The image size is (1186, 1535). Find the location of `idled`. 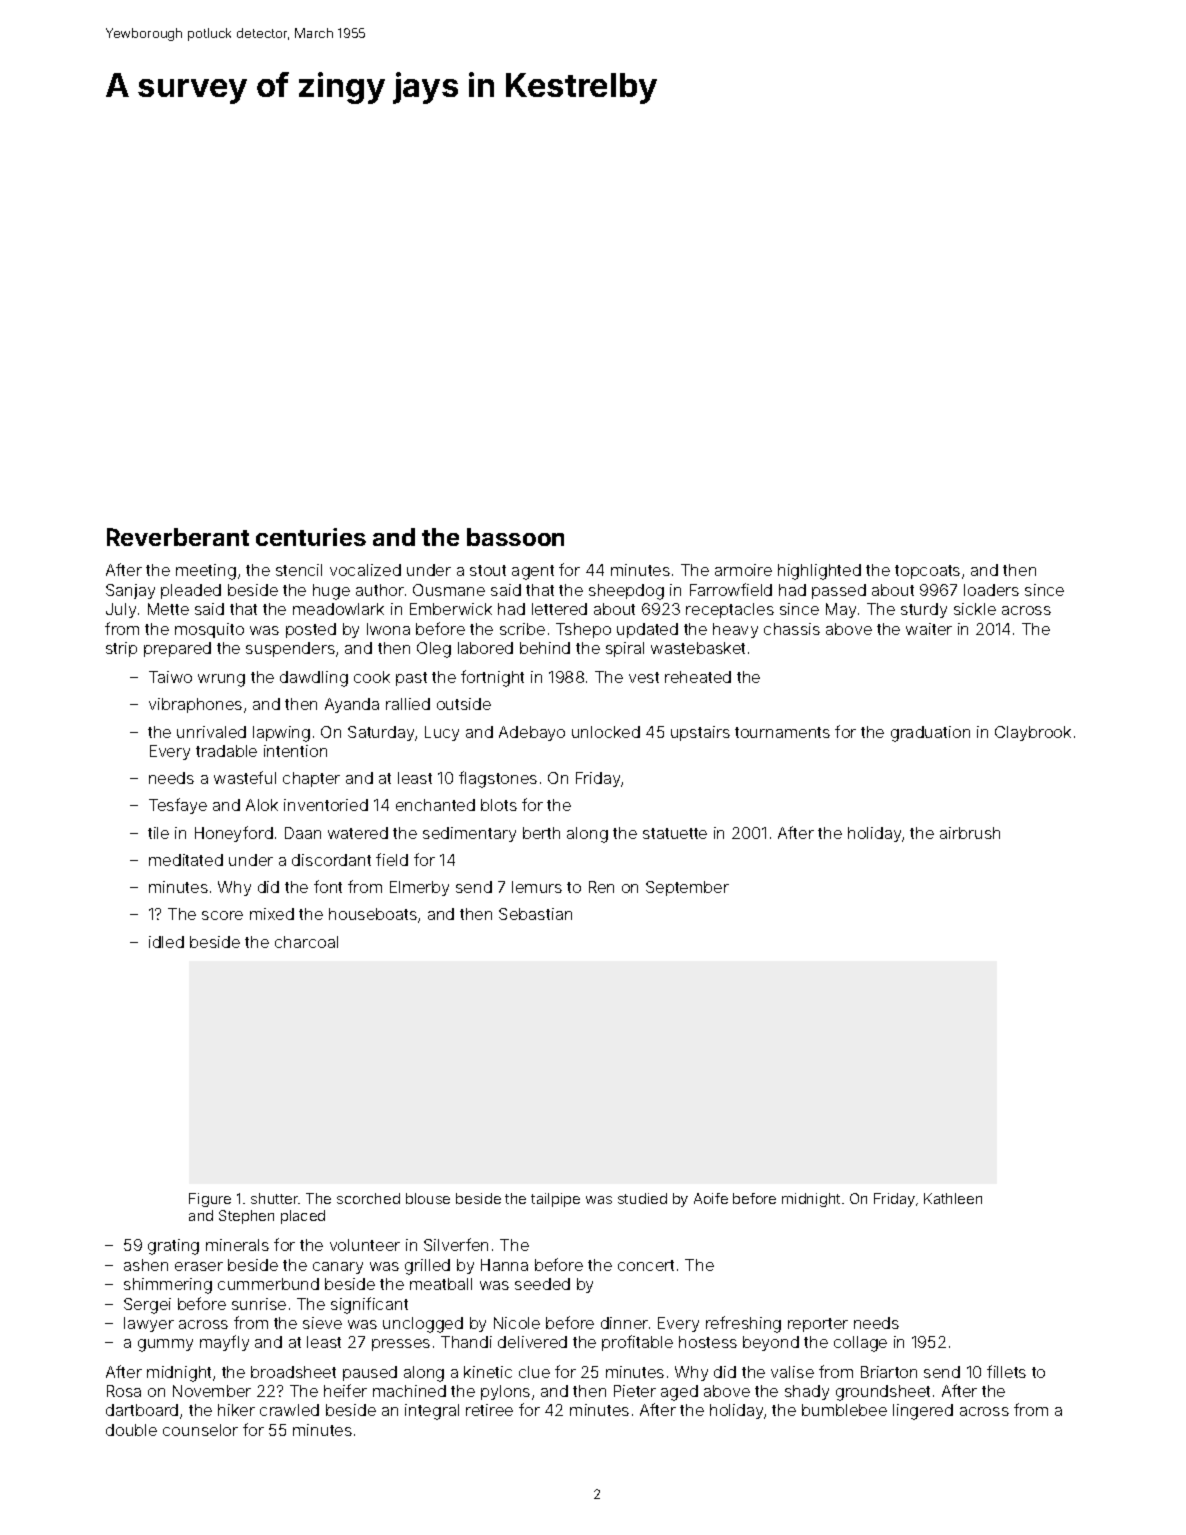

idled is located at coordinates (166, 942).
